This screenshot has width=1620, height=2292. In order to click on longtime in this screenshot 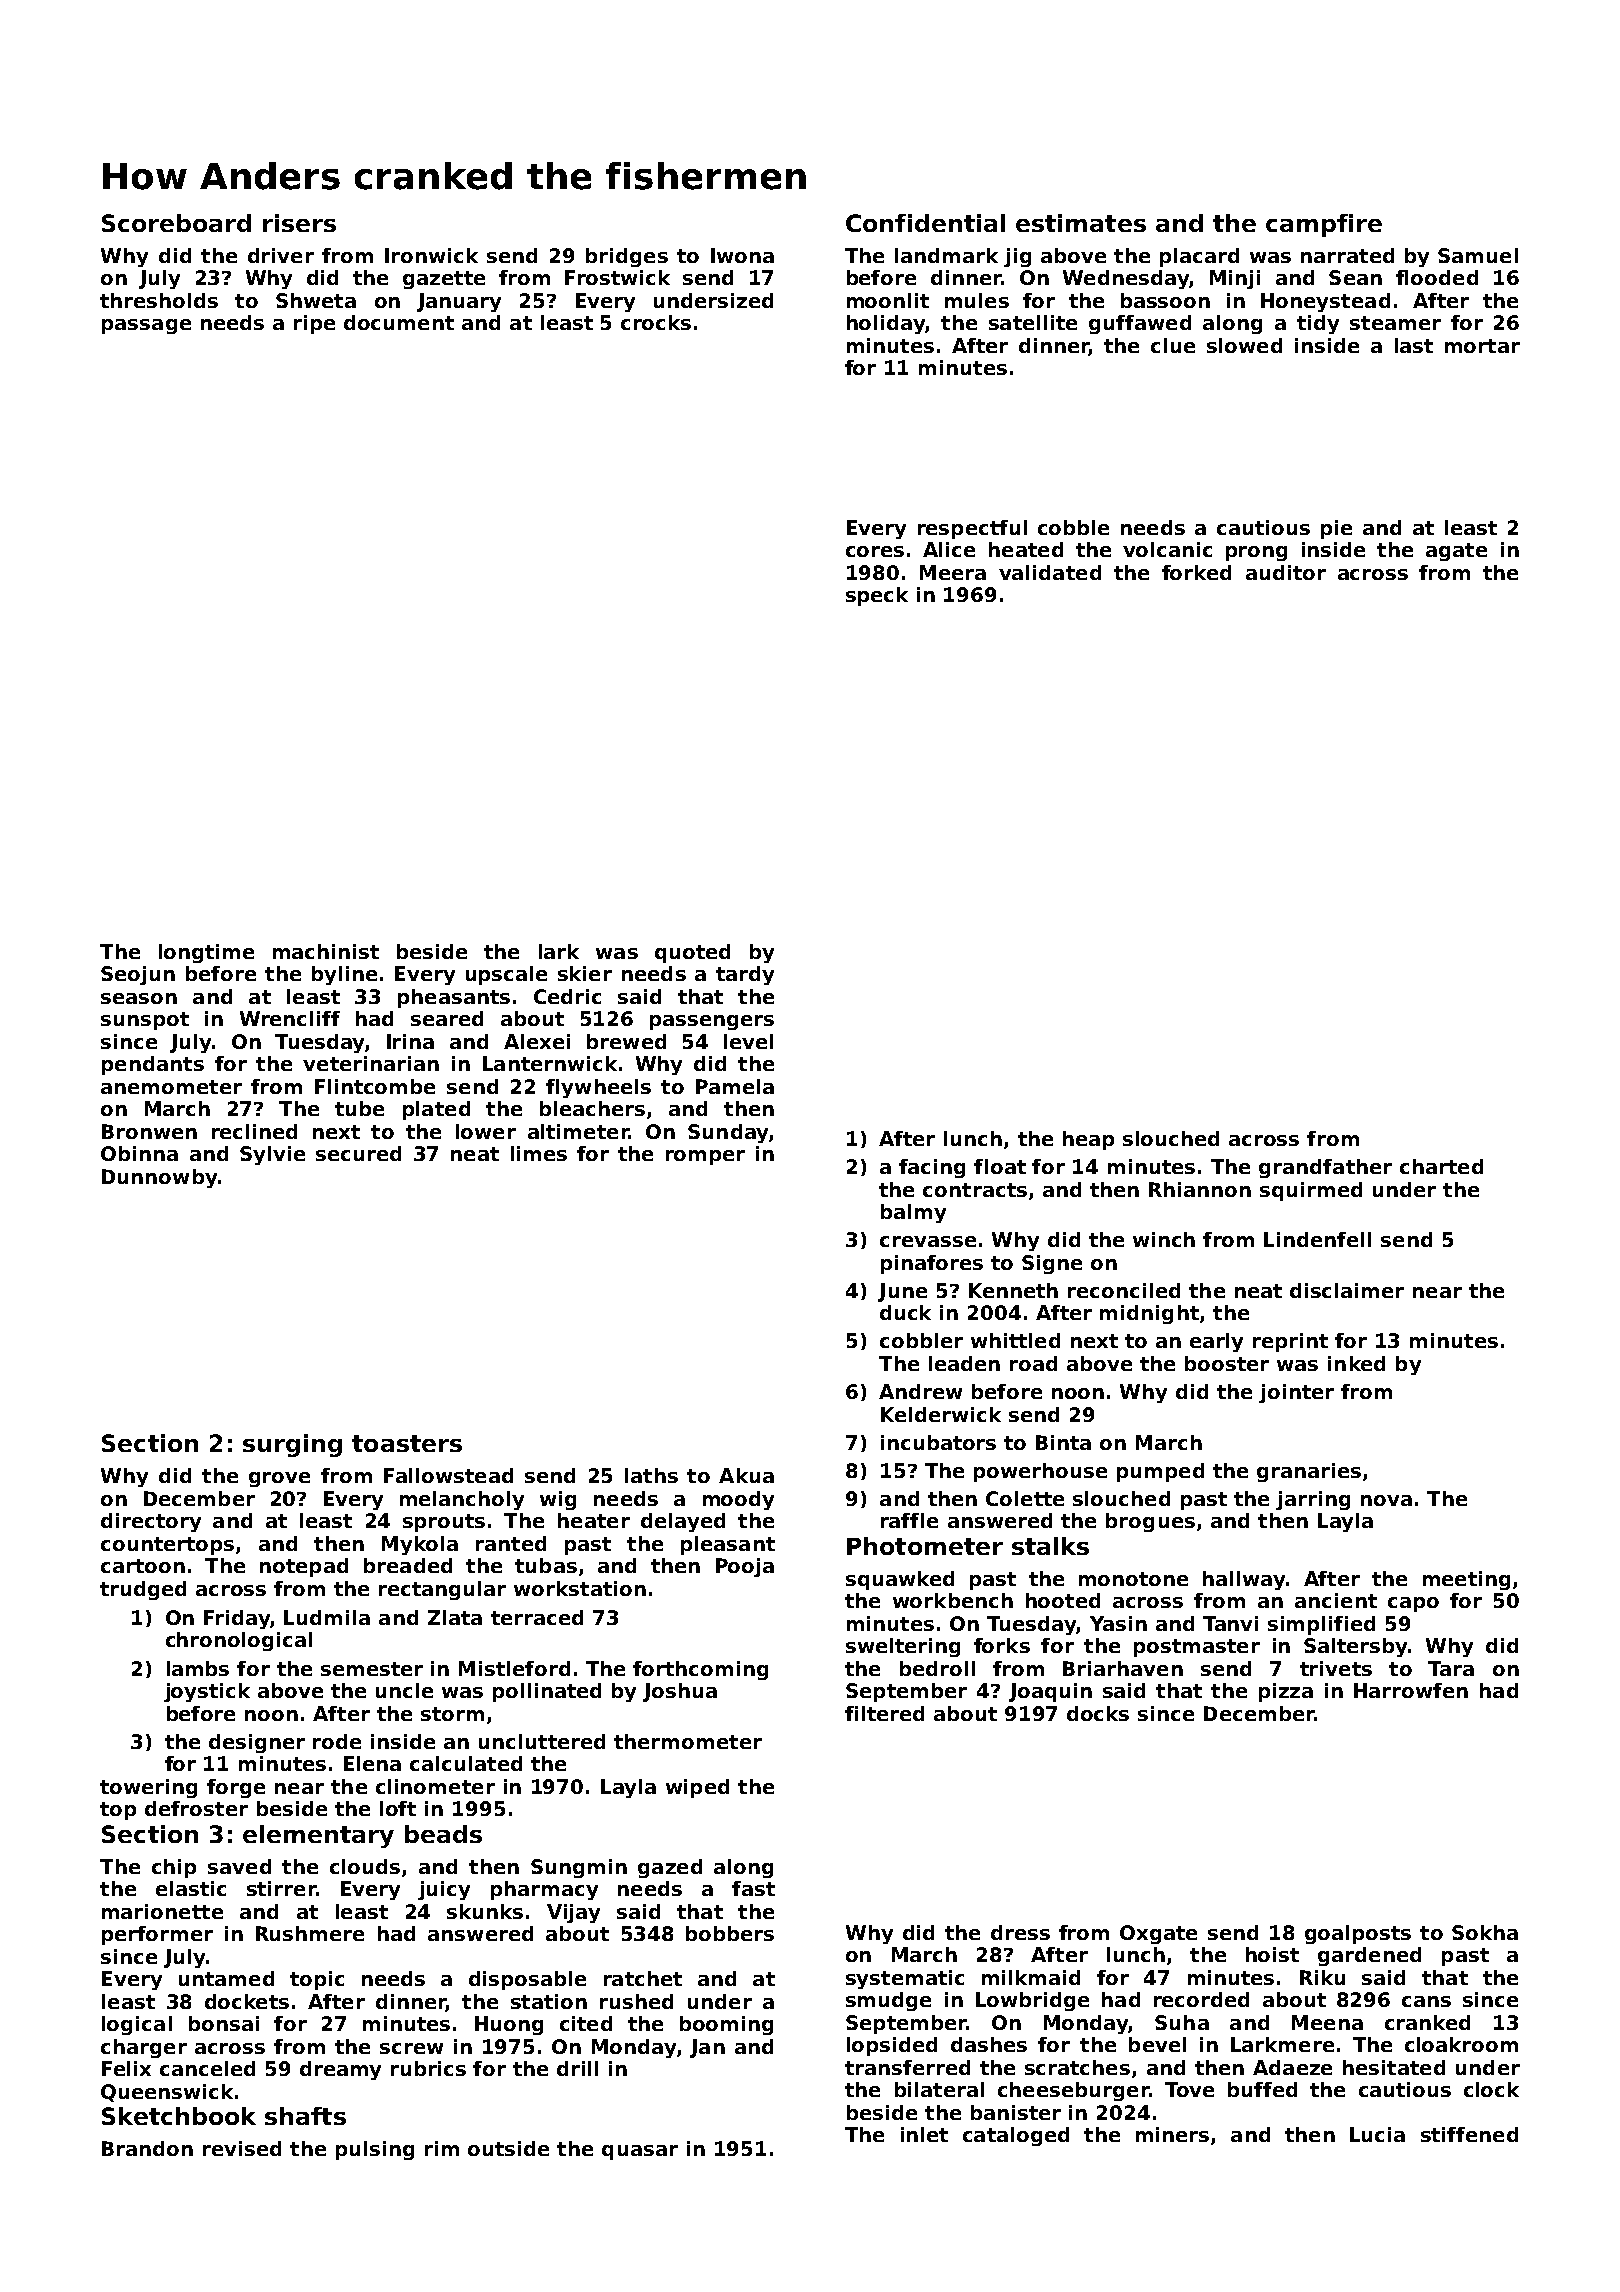, I will do `click(206, 953)`.
